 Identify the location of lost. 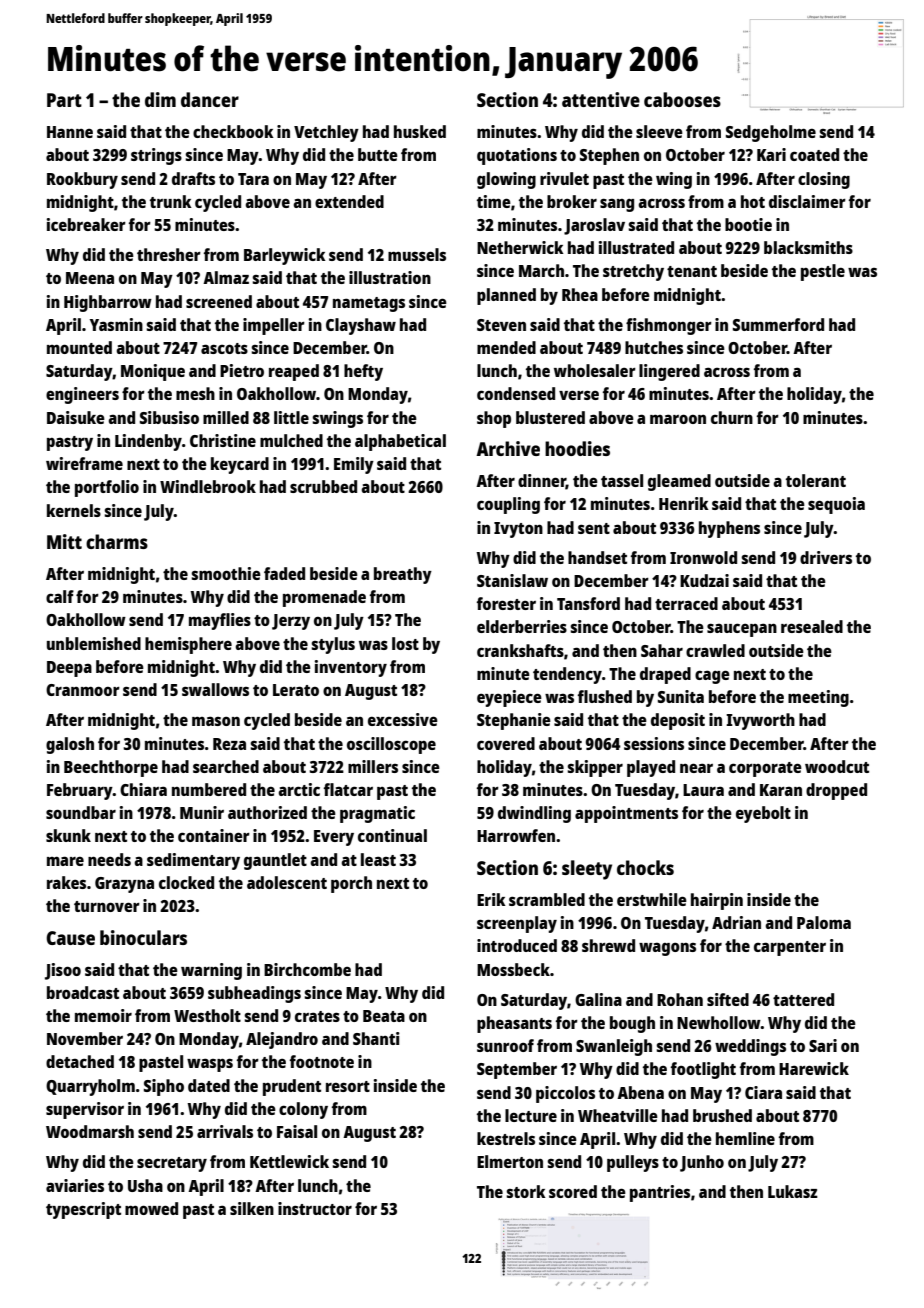
(405, 643).
